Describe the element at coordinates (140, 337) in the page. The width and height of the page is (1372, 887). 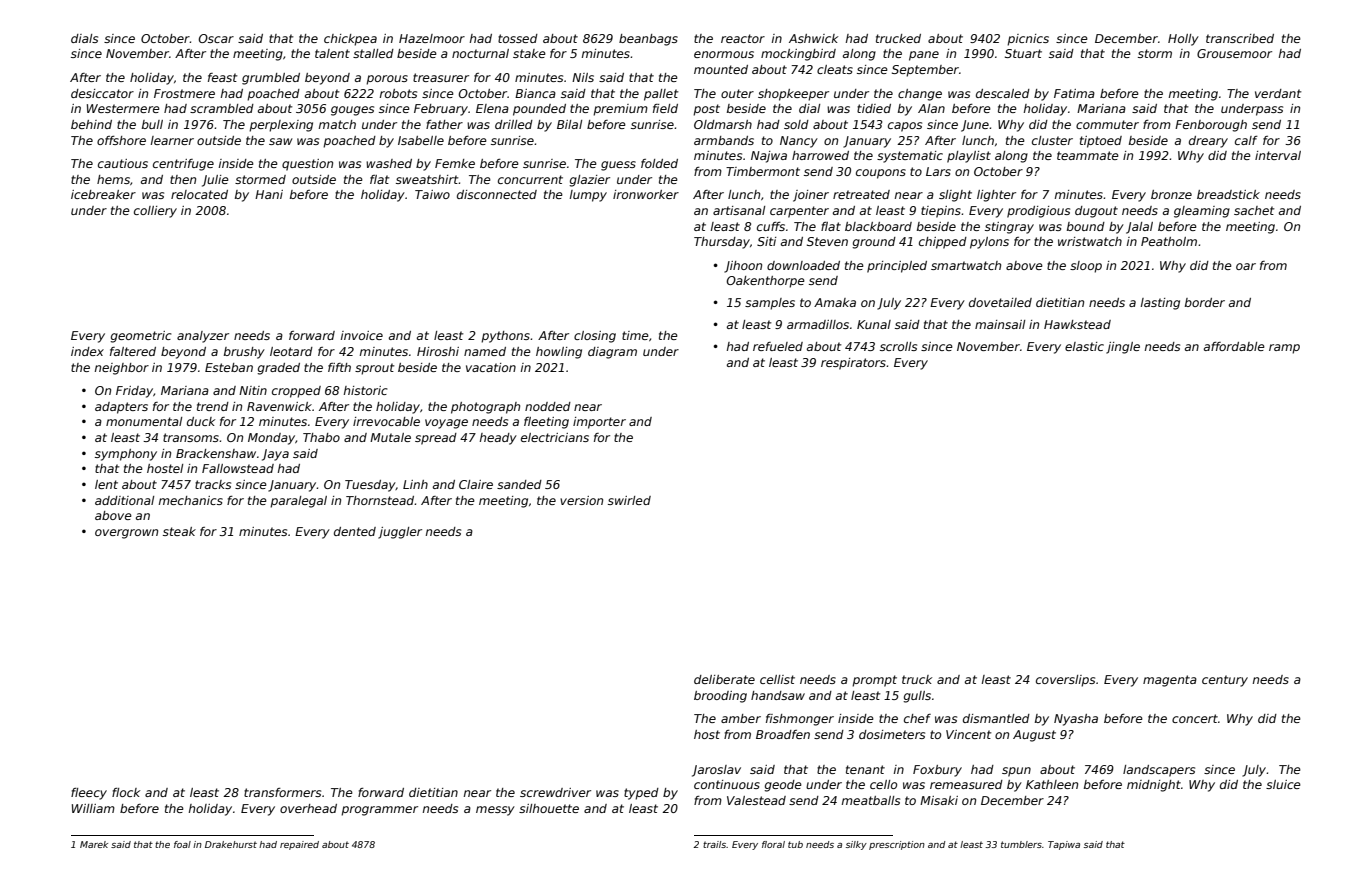
I see `geometric` at that location.
